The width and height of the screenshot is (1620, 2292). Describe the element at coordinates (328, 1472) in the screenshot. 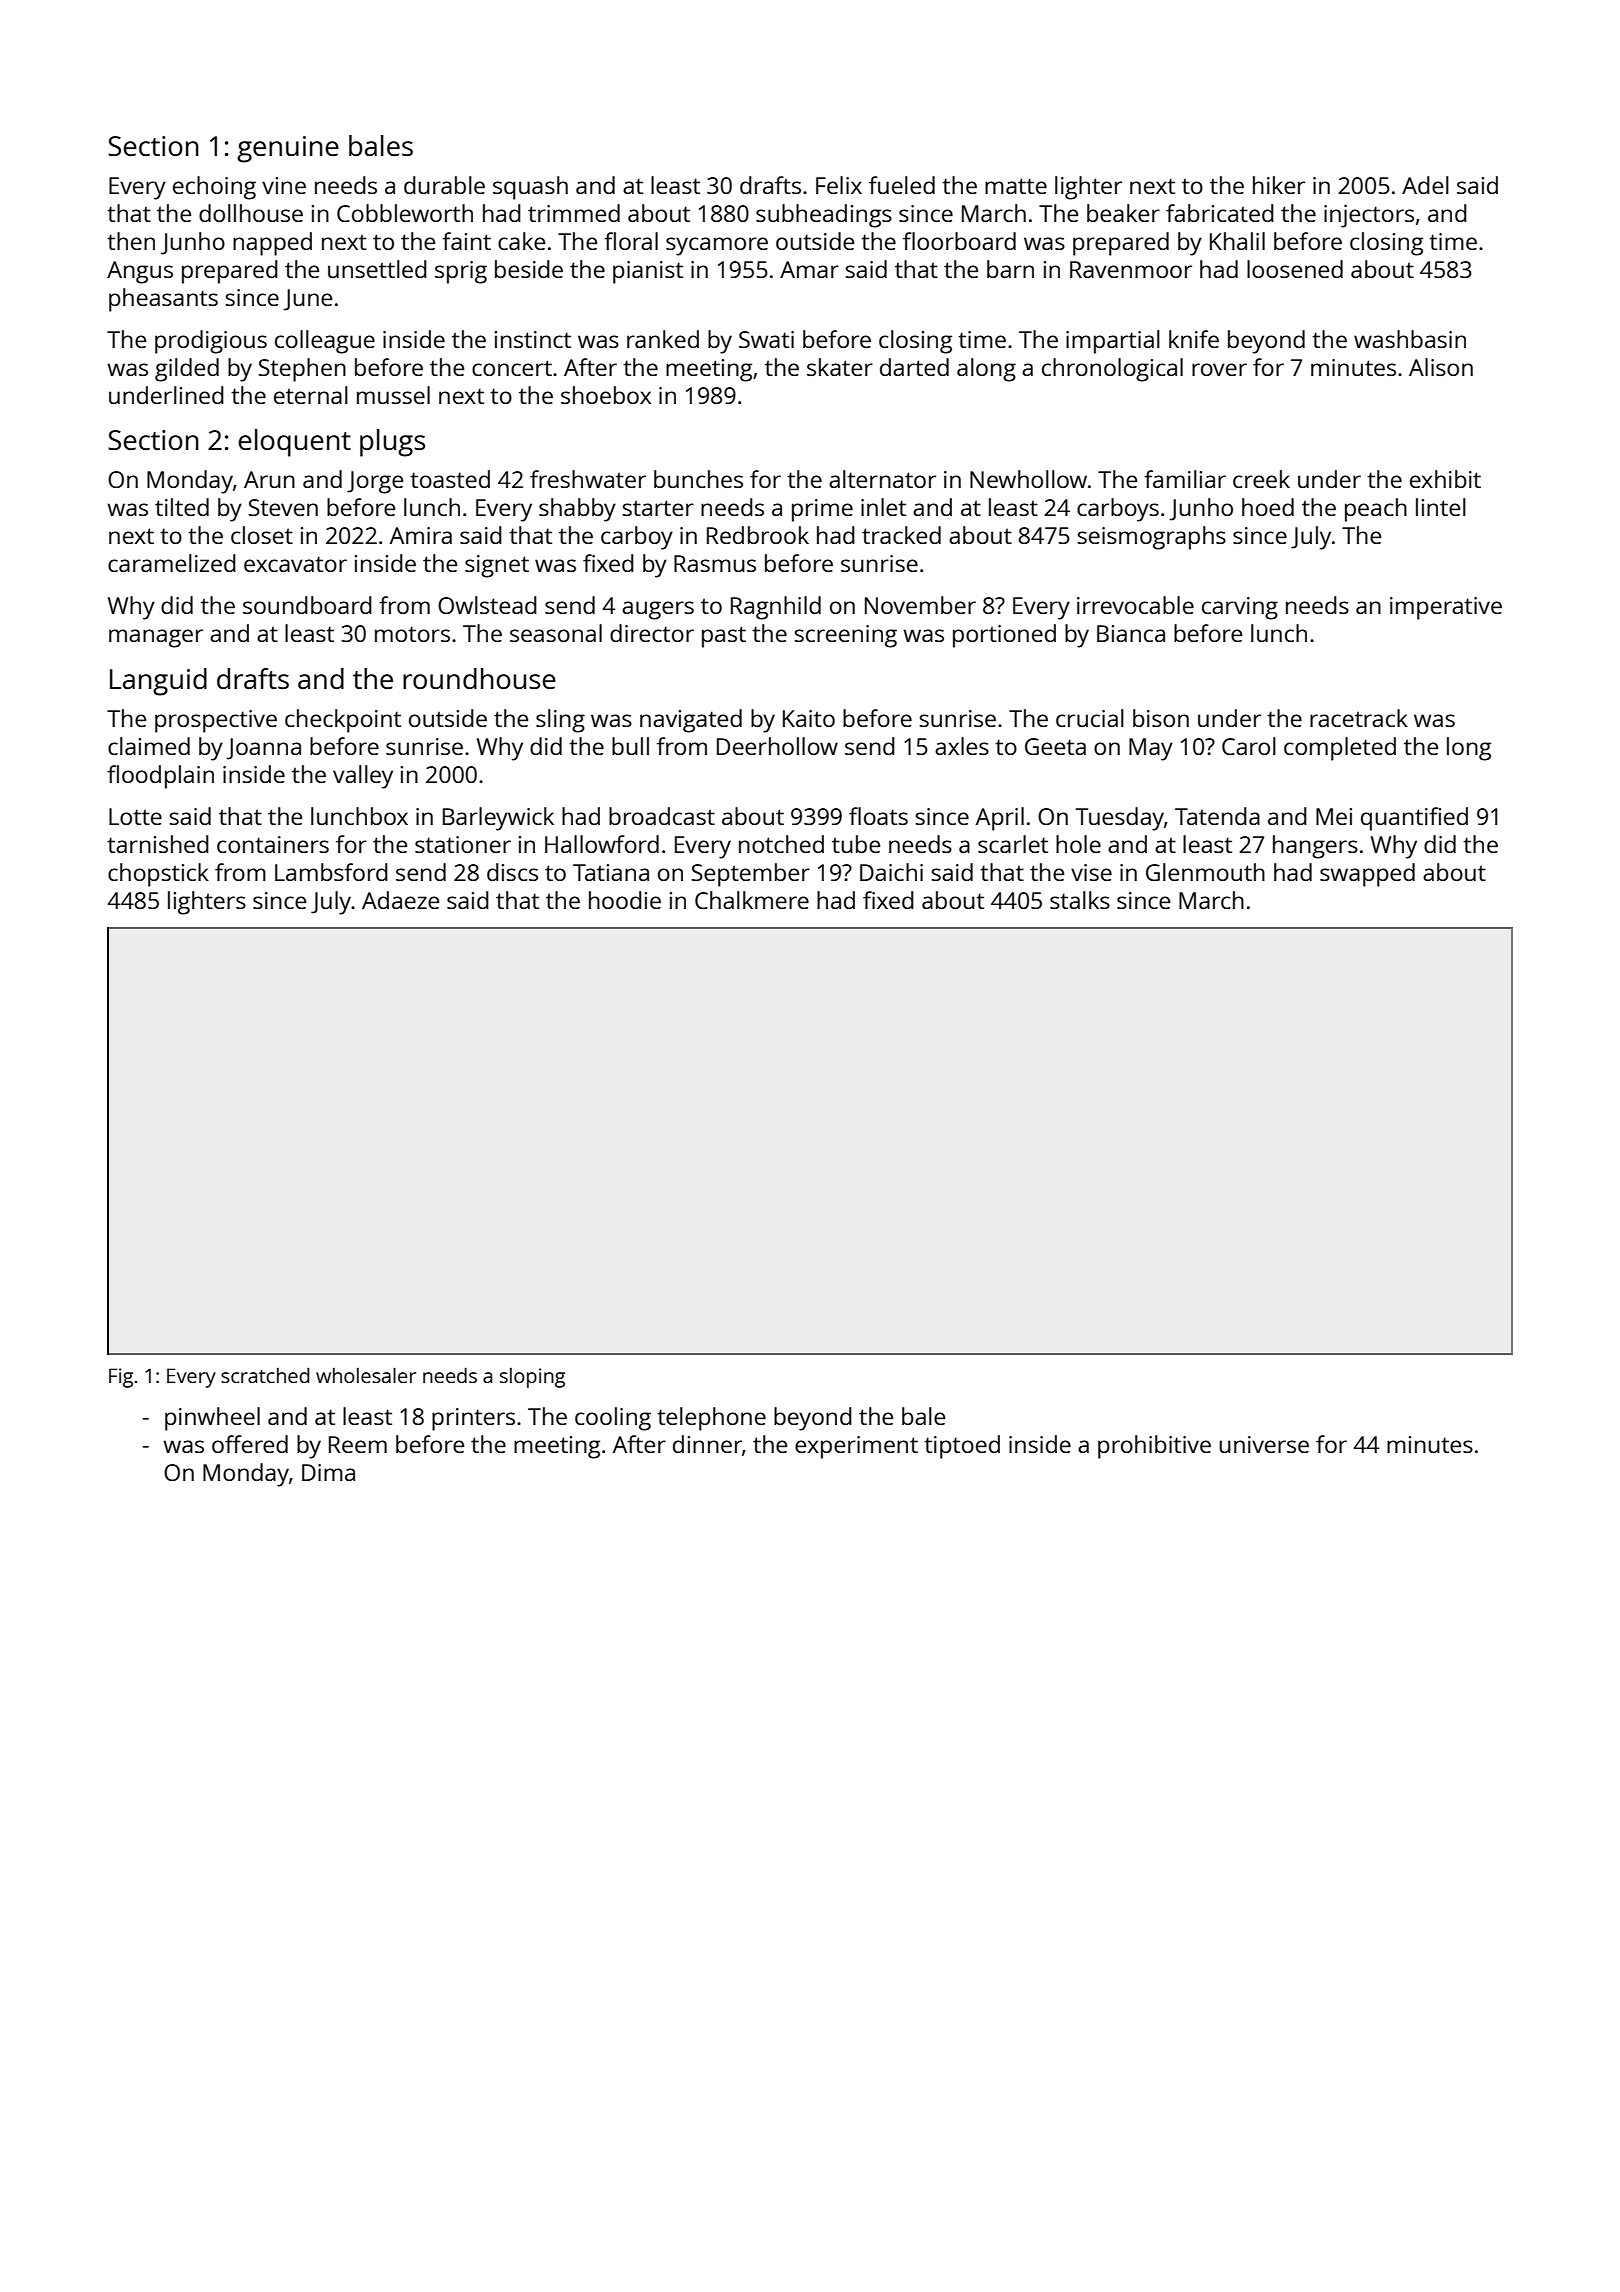

I see `Dima` at that location.
